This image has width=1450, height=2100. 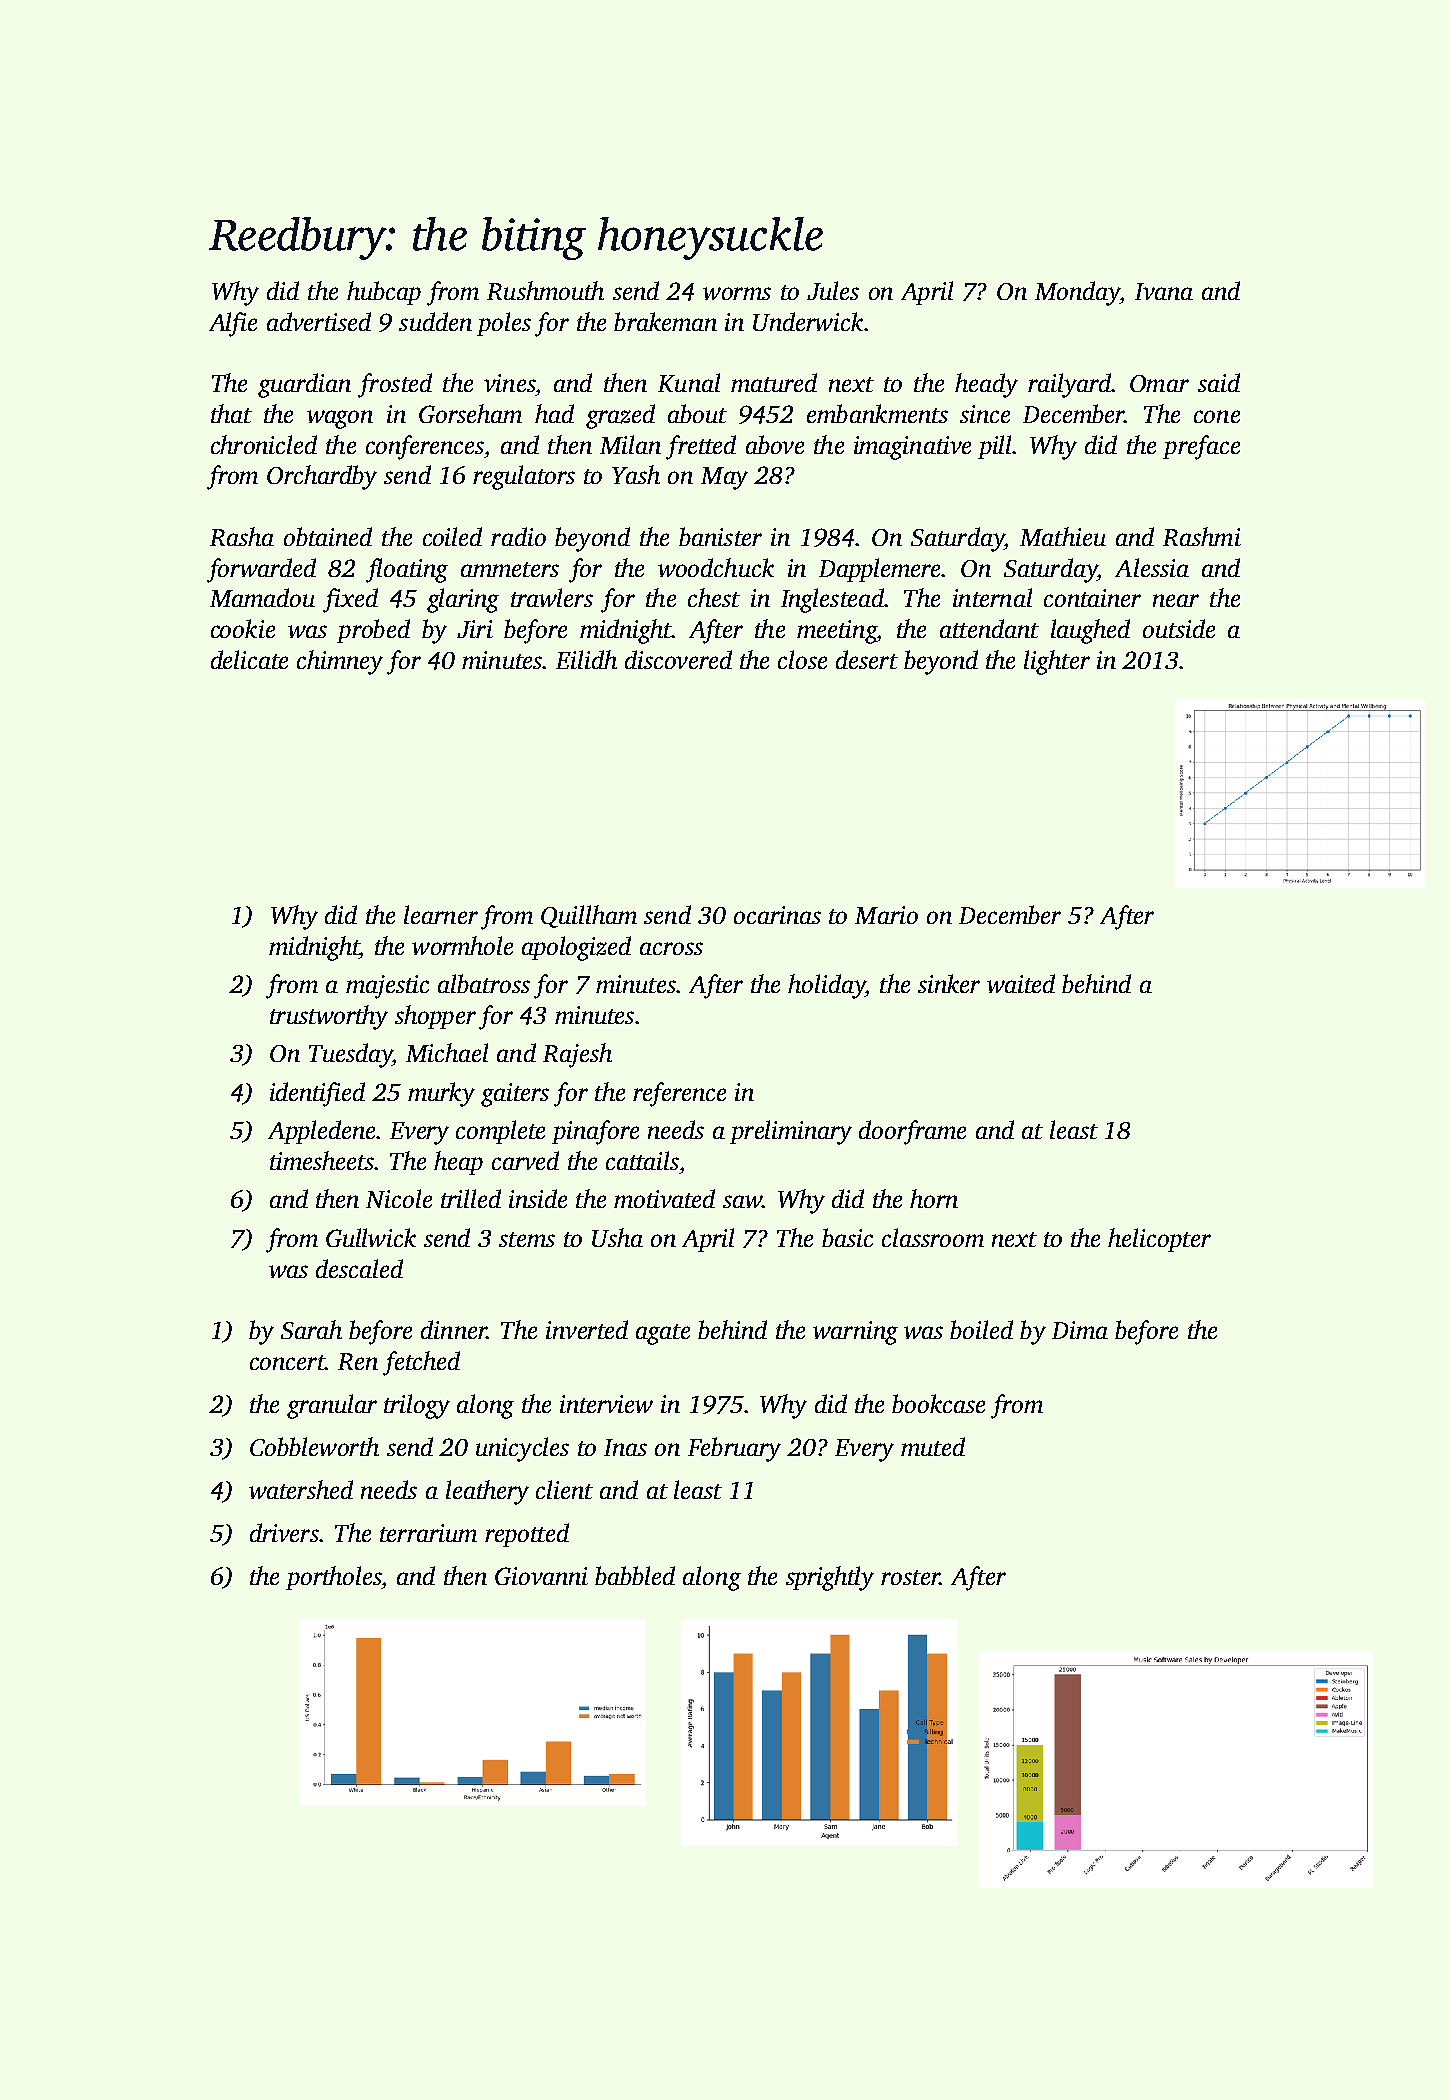 What do you see at coordinates (328, 536) in the image?
I see `obtained` at bounding box center [328, 536].
